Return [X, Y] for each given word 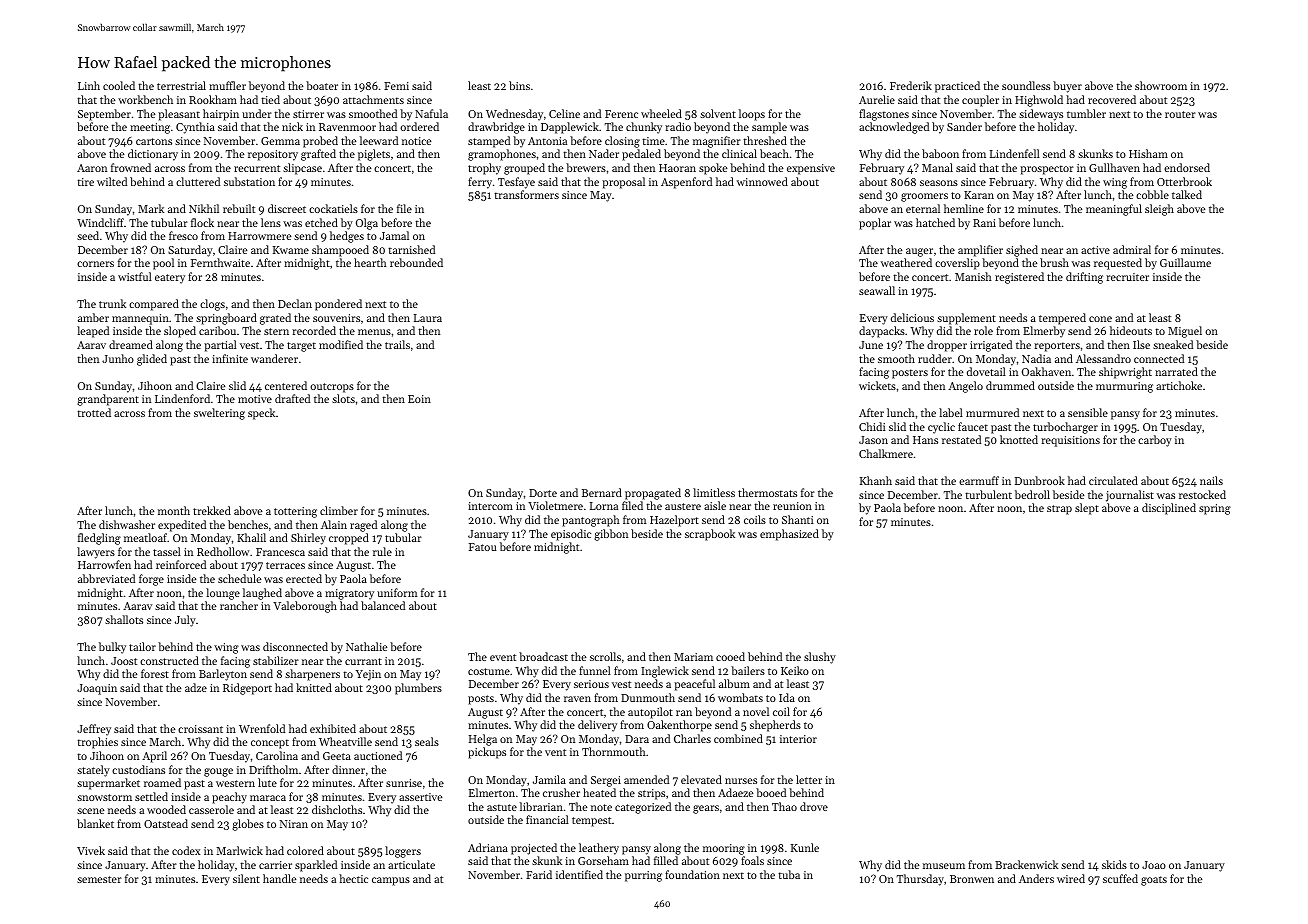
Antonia [547, 141]
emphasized [789, 535]
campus [391, 881]
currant [363, 661]
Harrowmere [260, 236]
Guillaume [1185, 262]
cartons [154, 141]
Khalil [251, 537]
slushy [820, 658]
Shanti [798, 519]
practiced [957, 87]
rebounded [416, 262]
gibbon [611, 535]
